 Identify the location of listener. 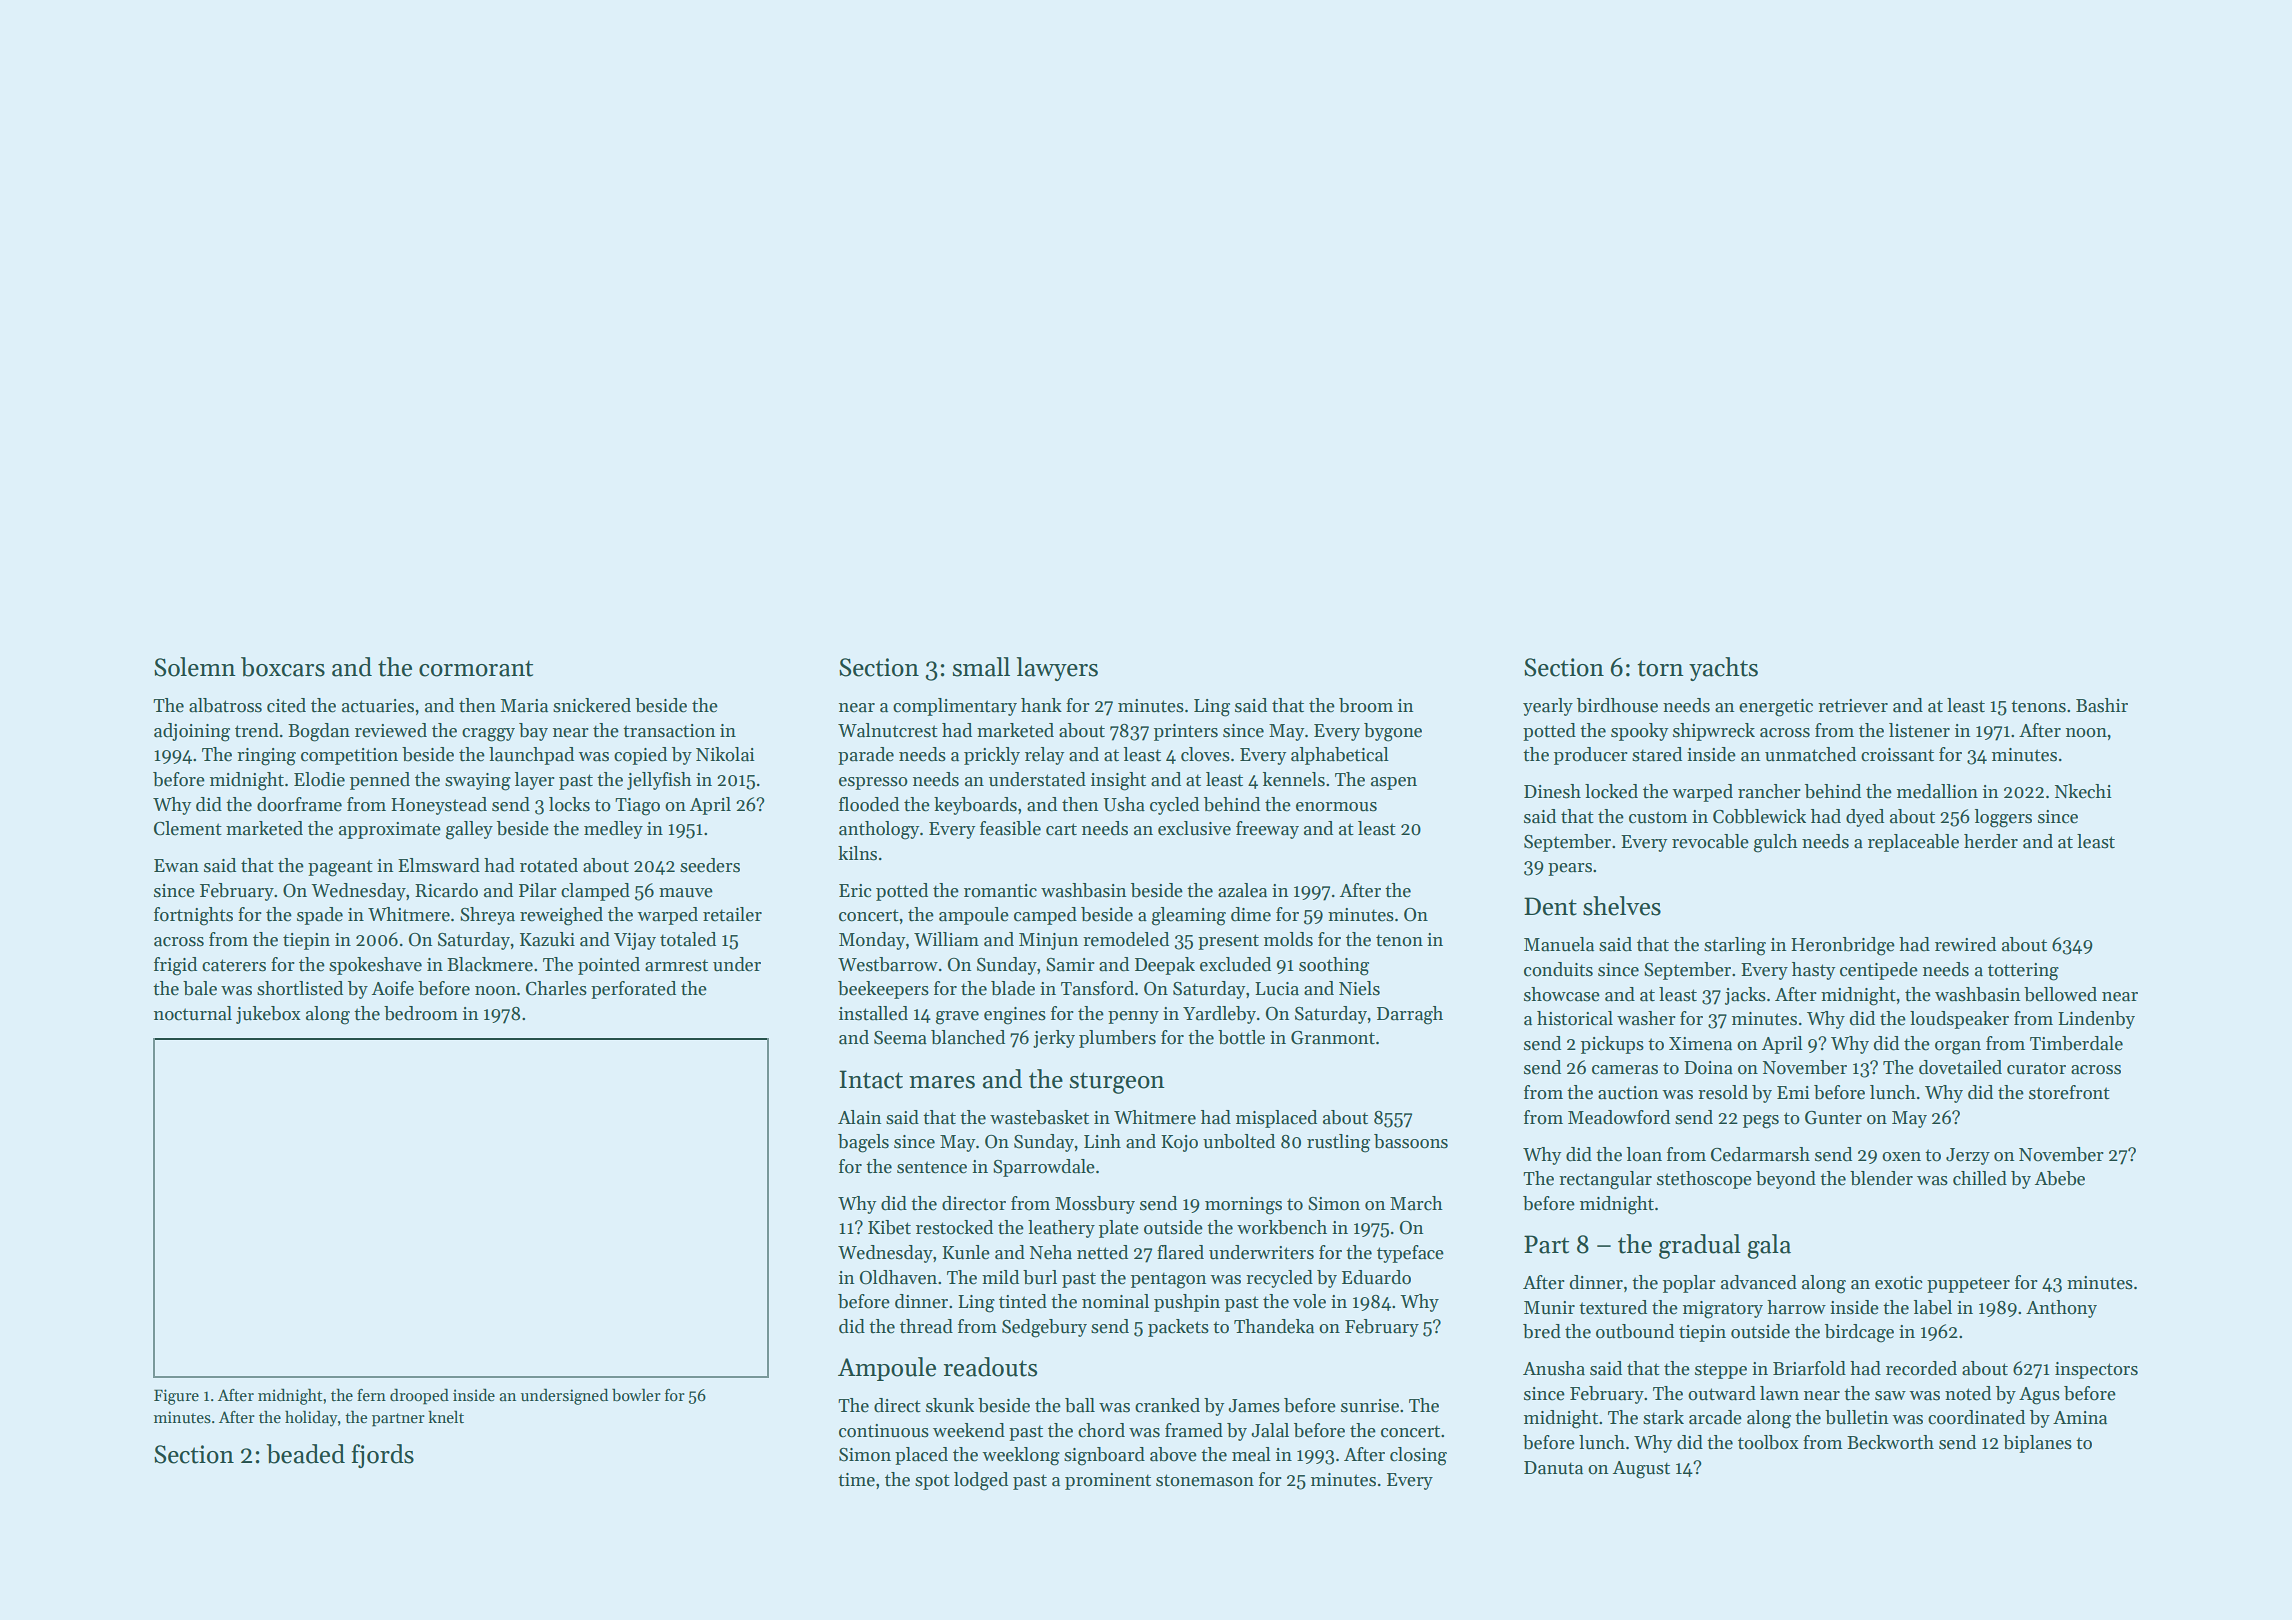
(1919, 730).
